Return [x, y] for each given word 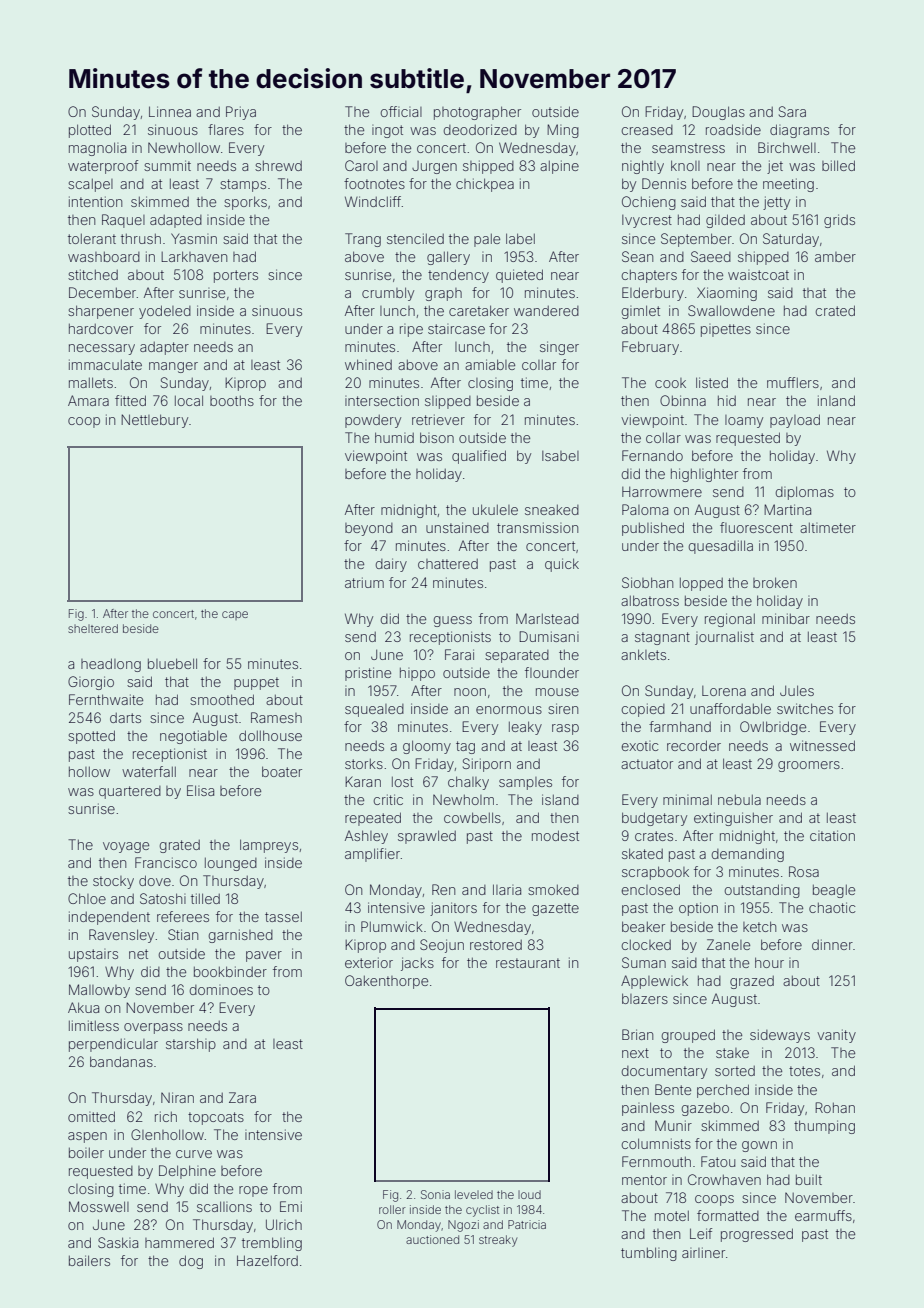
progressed [757, 1235]
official [401, 111]
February [650, 348]
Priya [241, 113]
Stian [183, 934]
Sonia [435, 1194]
